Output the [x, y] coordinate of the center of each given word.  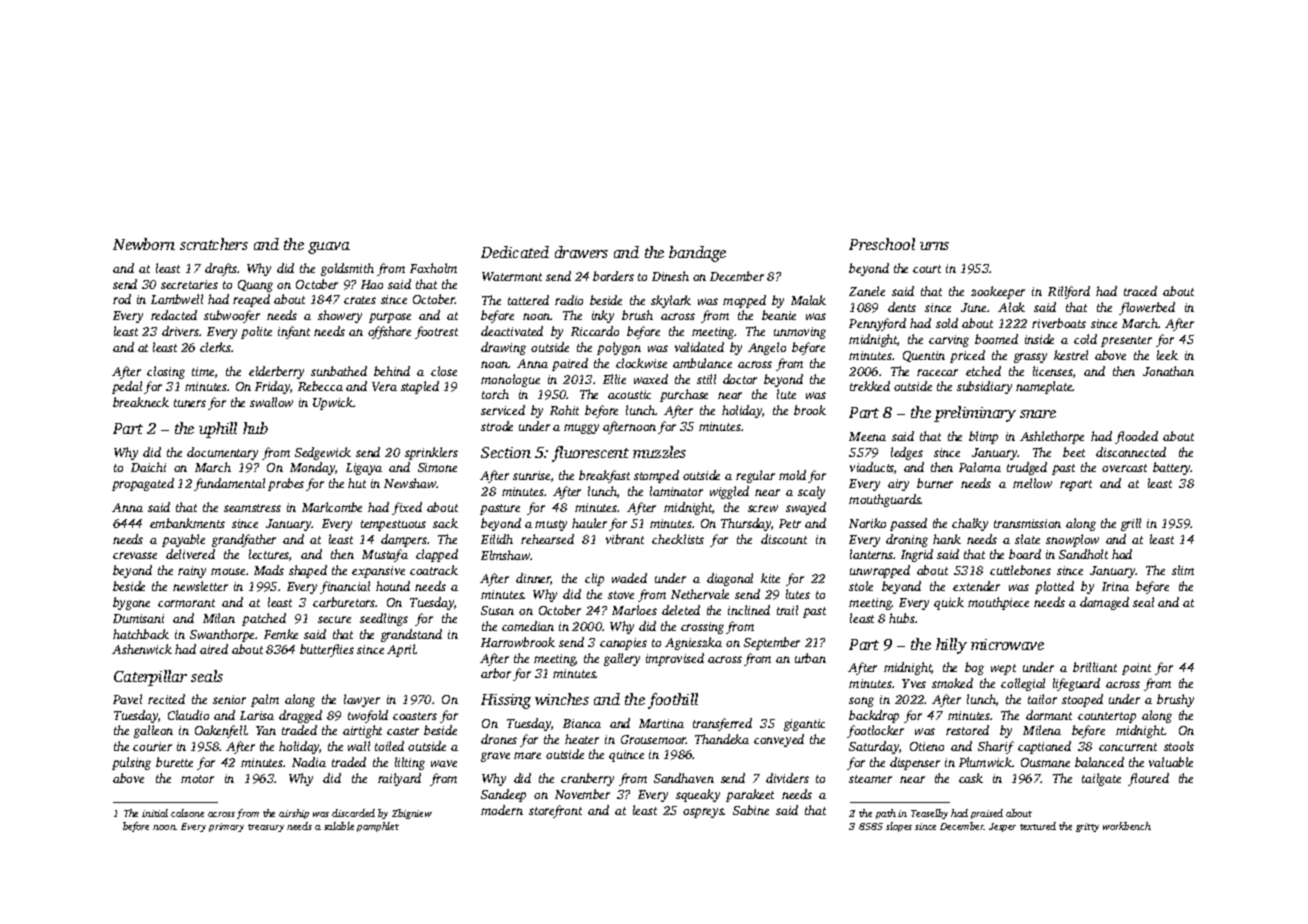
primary [226, 827]
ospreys [703, 813]
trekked [870, 386]
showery [340, 316]
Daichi [148, 467]
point [1136, 669]
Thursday [746, 524]
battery [1172, 468]
